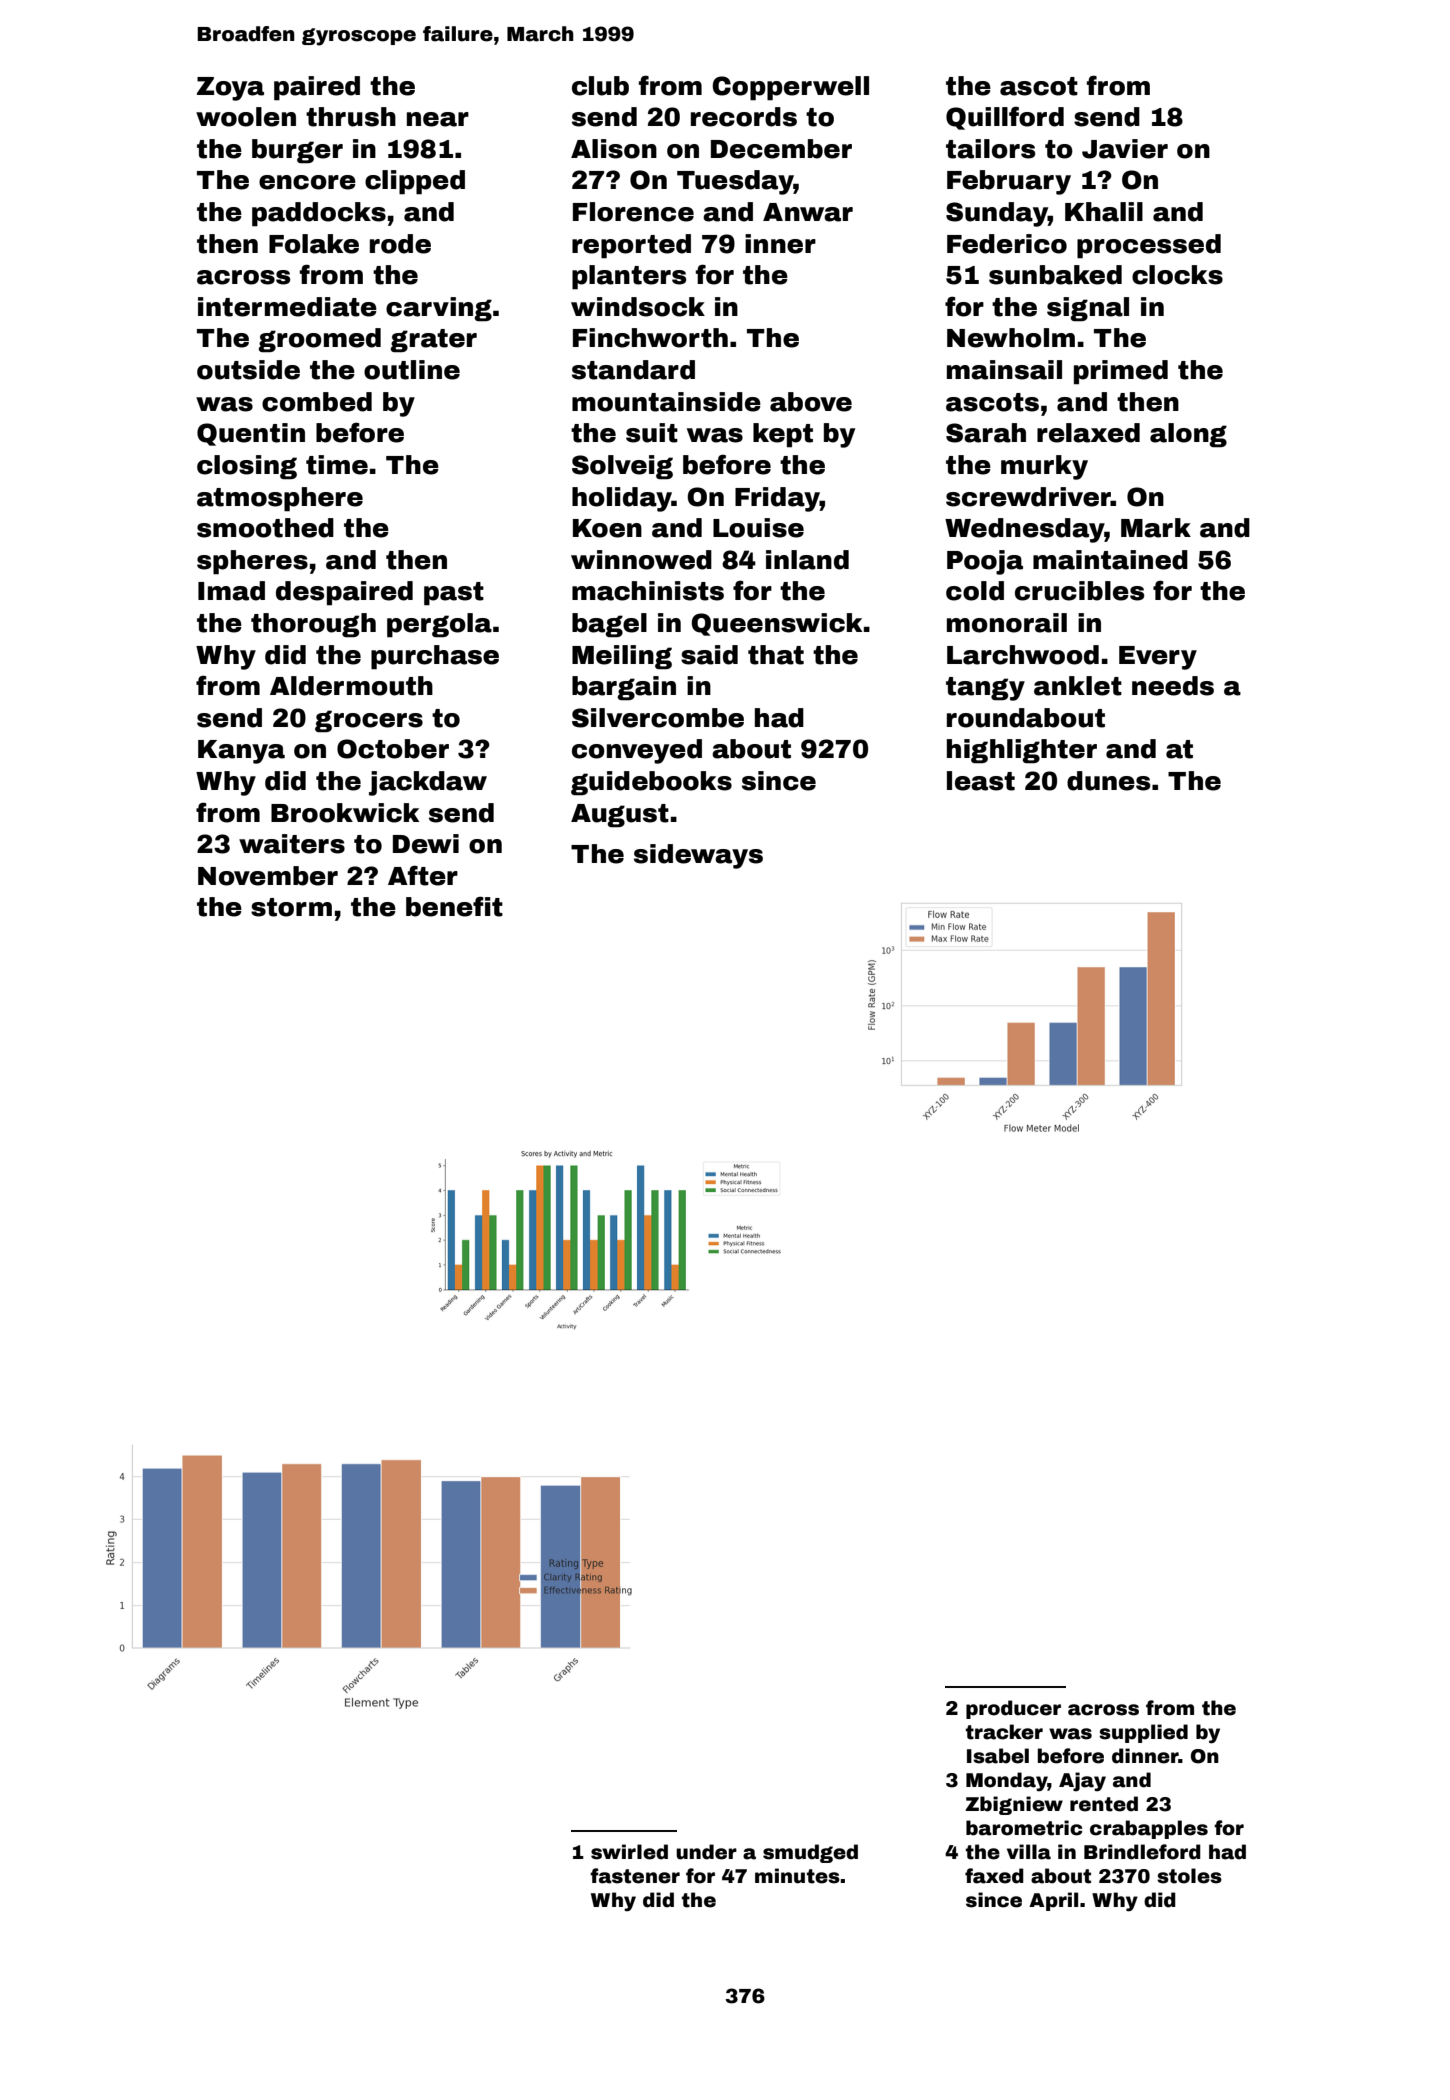 This screenshot has width=1450, height=2100. I want to click on maintained, so click(1110, 560).
